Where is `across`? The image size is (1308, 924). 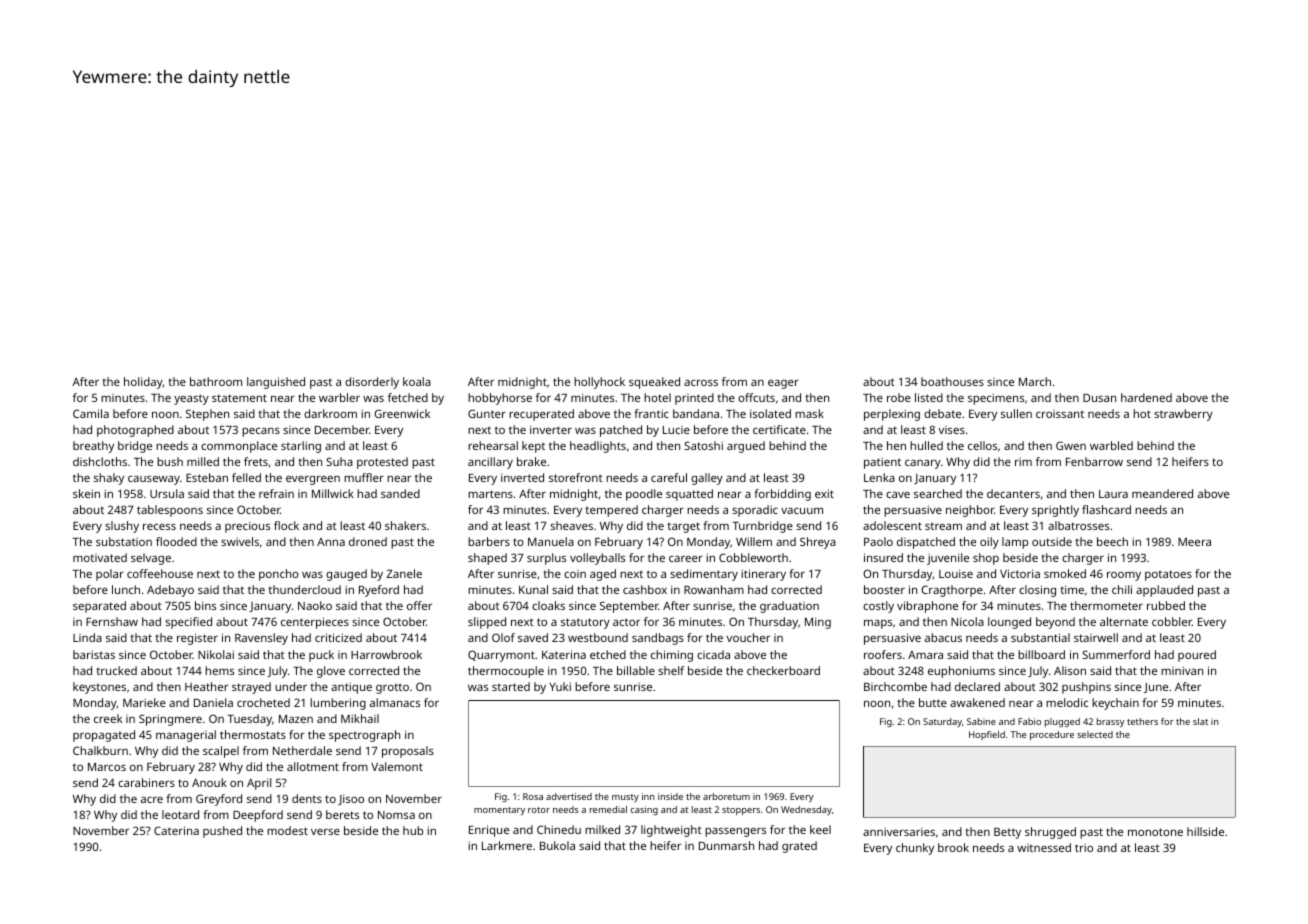
across is located at coordinates (701, 382).
